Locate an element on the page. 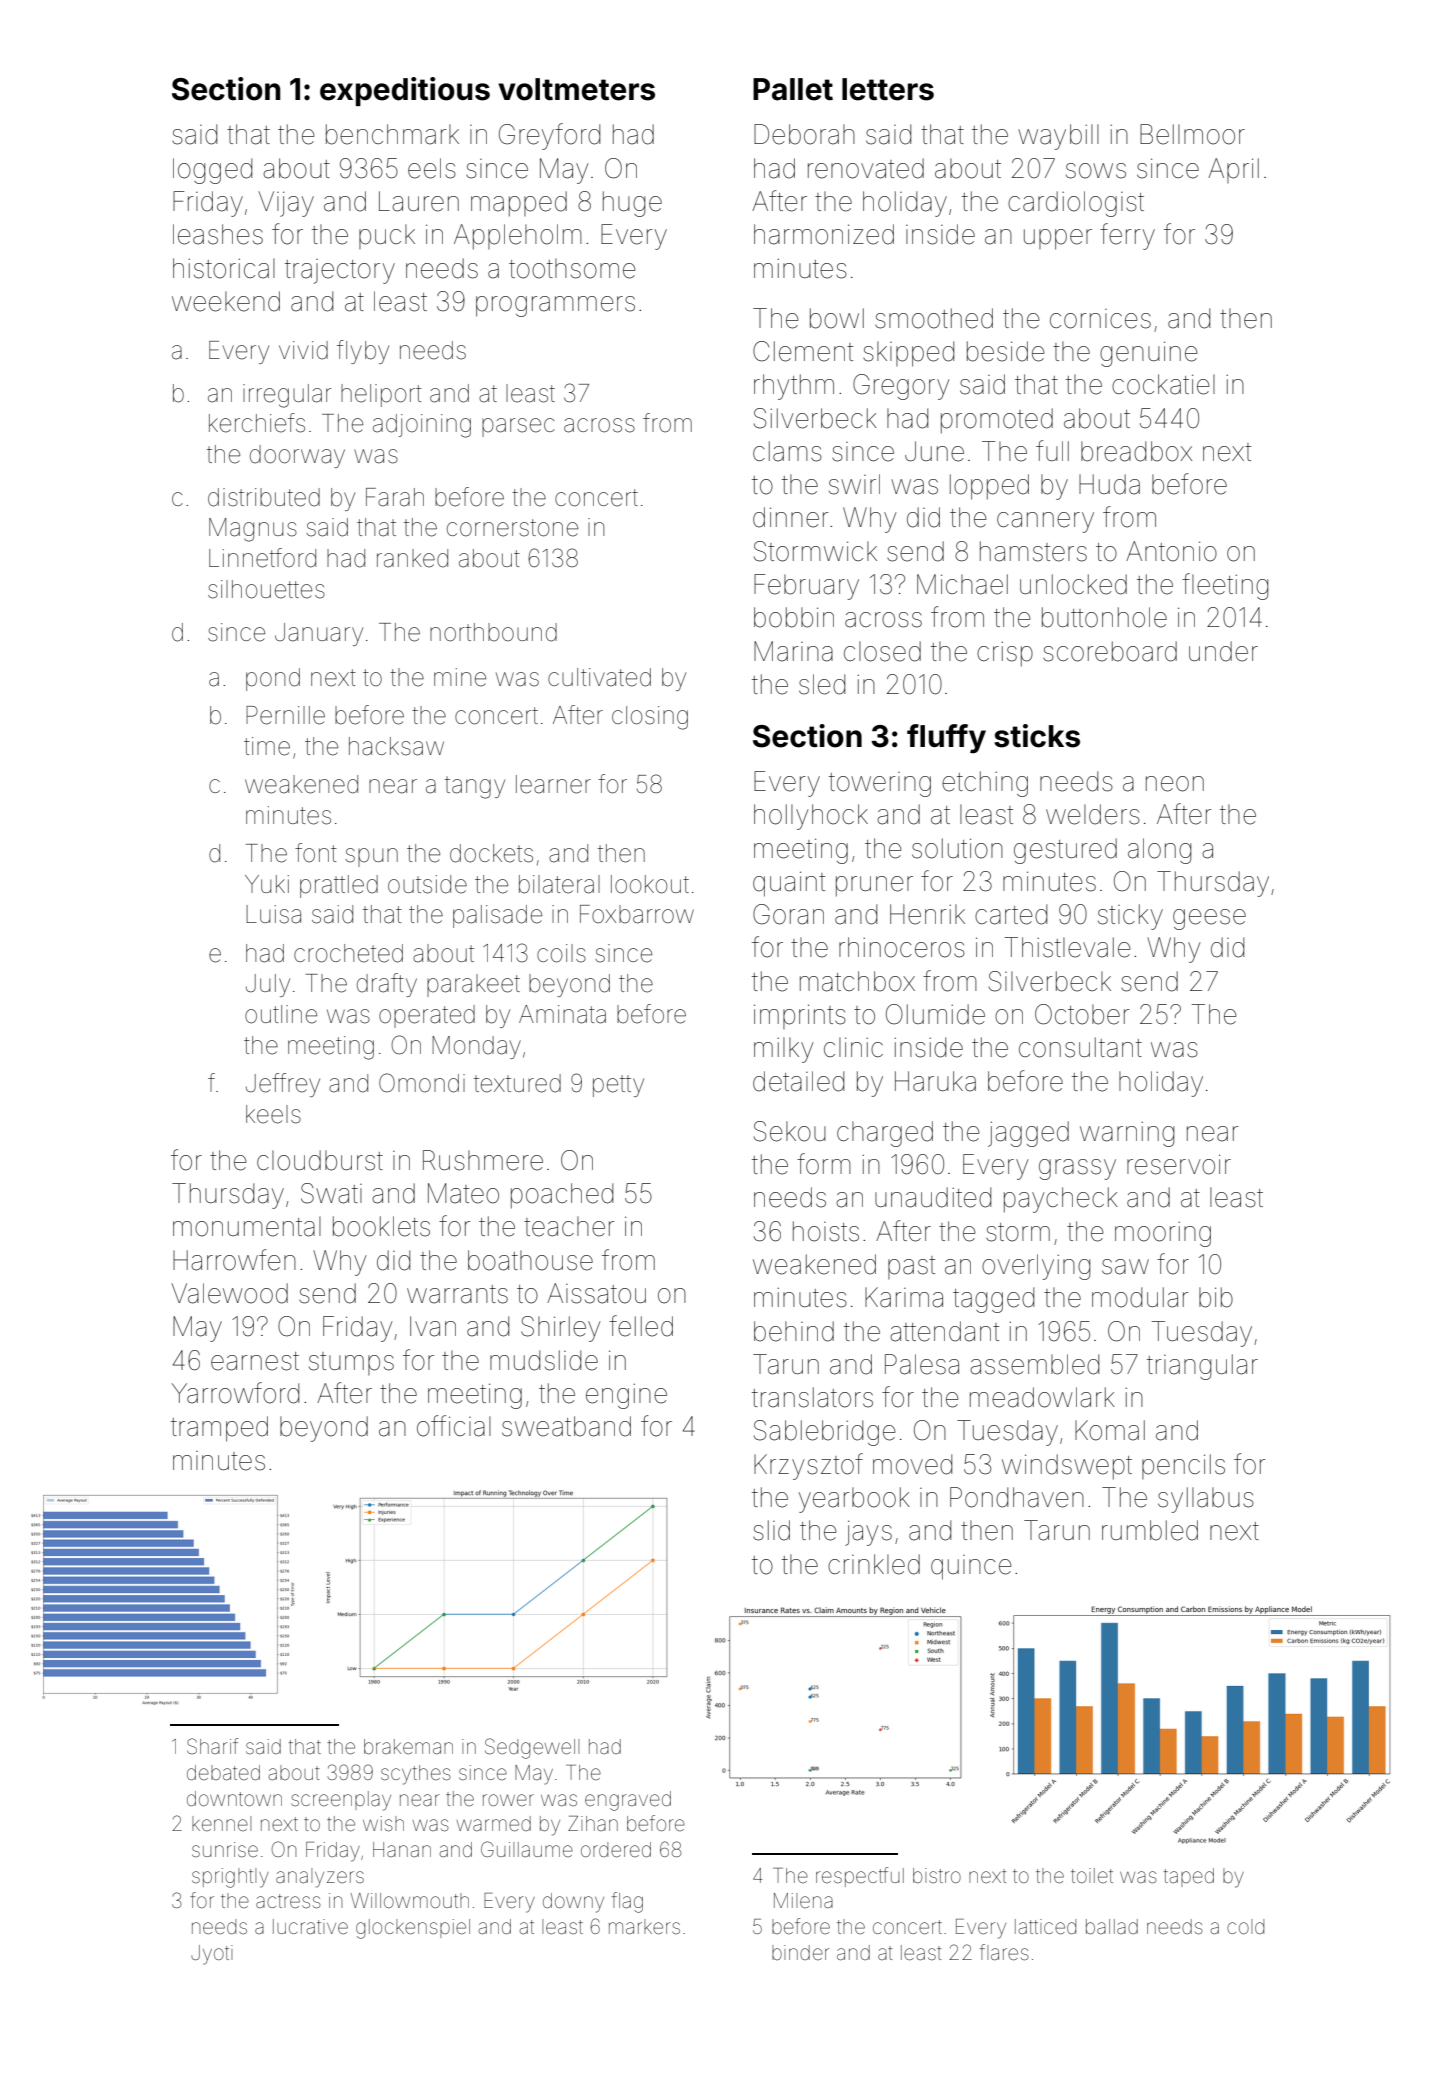 The height and width of the page is (2100, 1450). Krzysztof is located at coordinates (808, 1466).
